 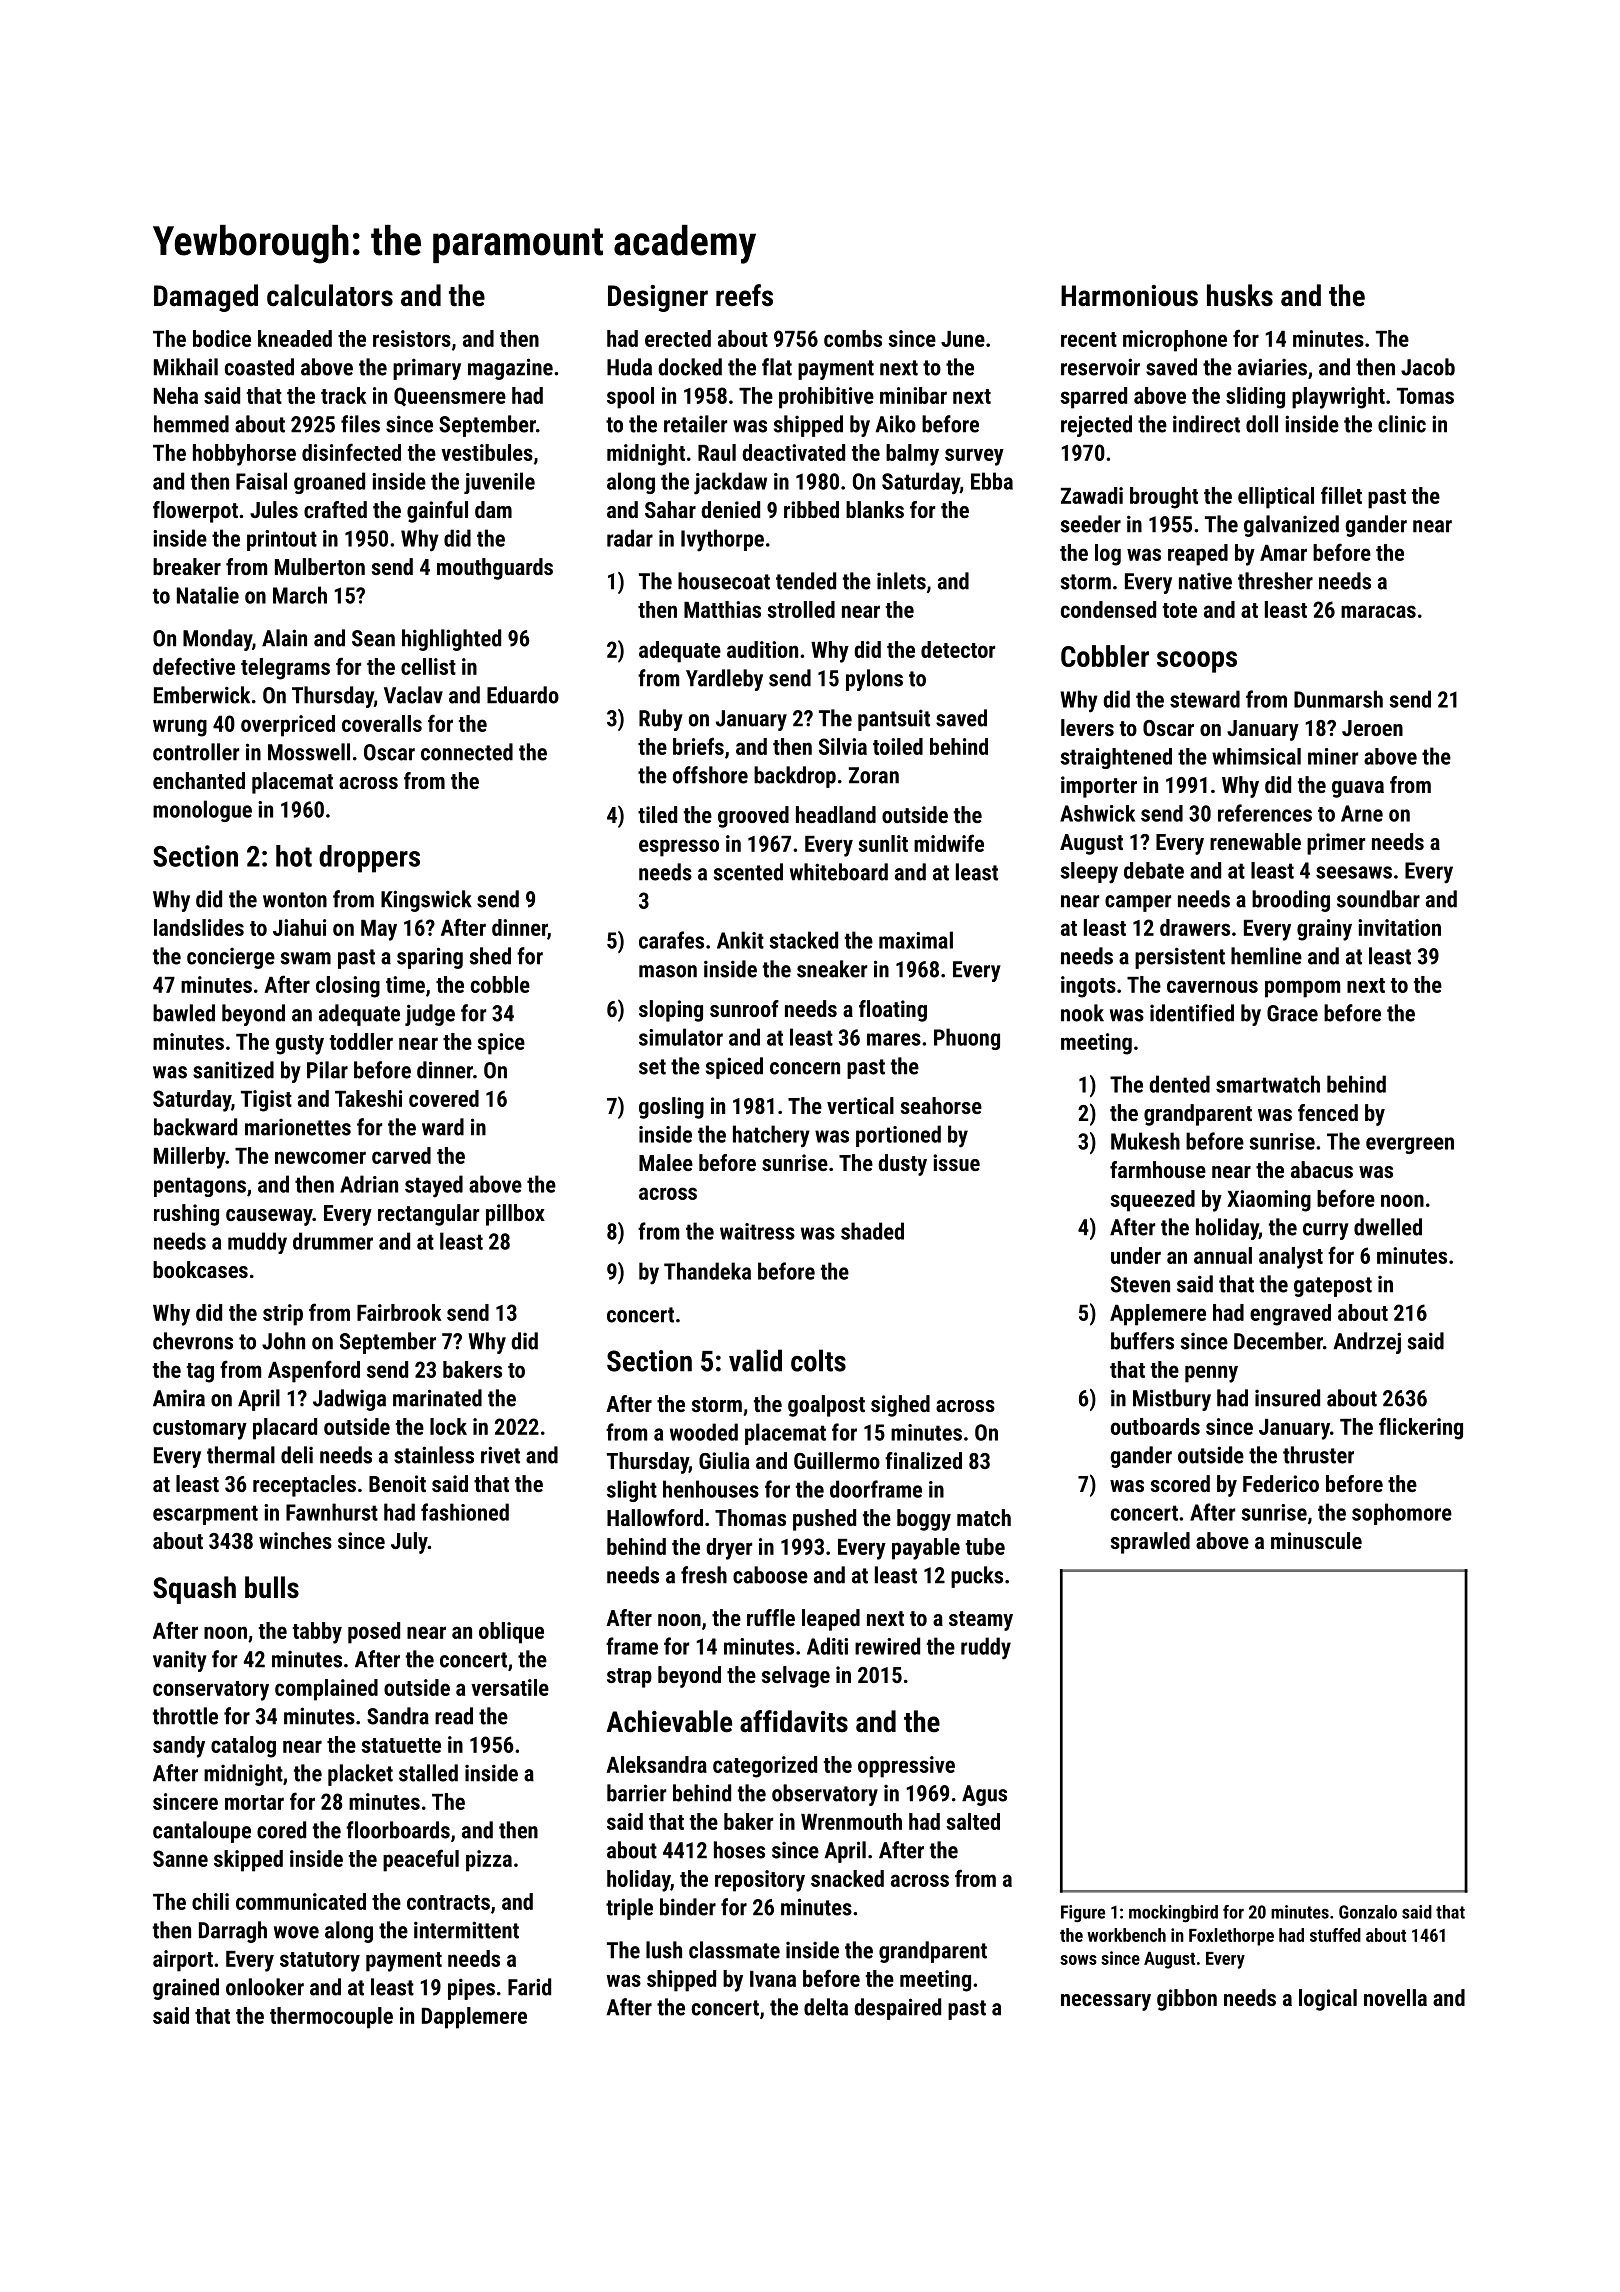 What do you see at coordinates (832, 969) in the image?
I see `sneaker` at bounding box center [832, 969].
